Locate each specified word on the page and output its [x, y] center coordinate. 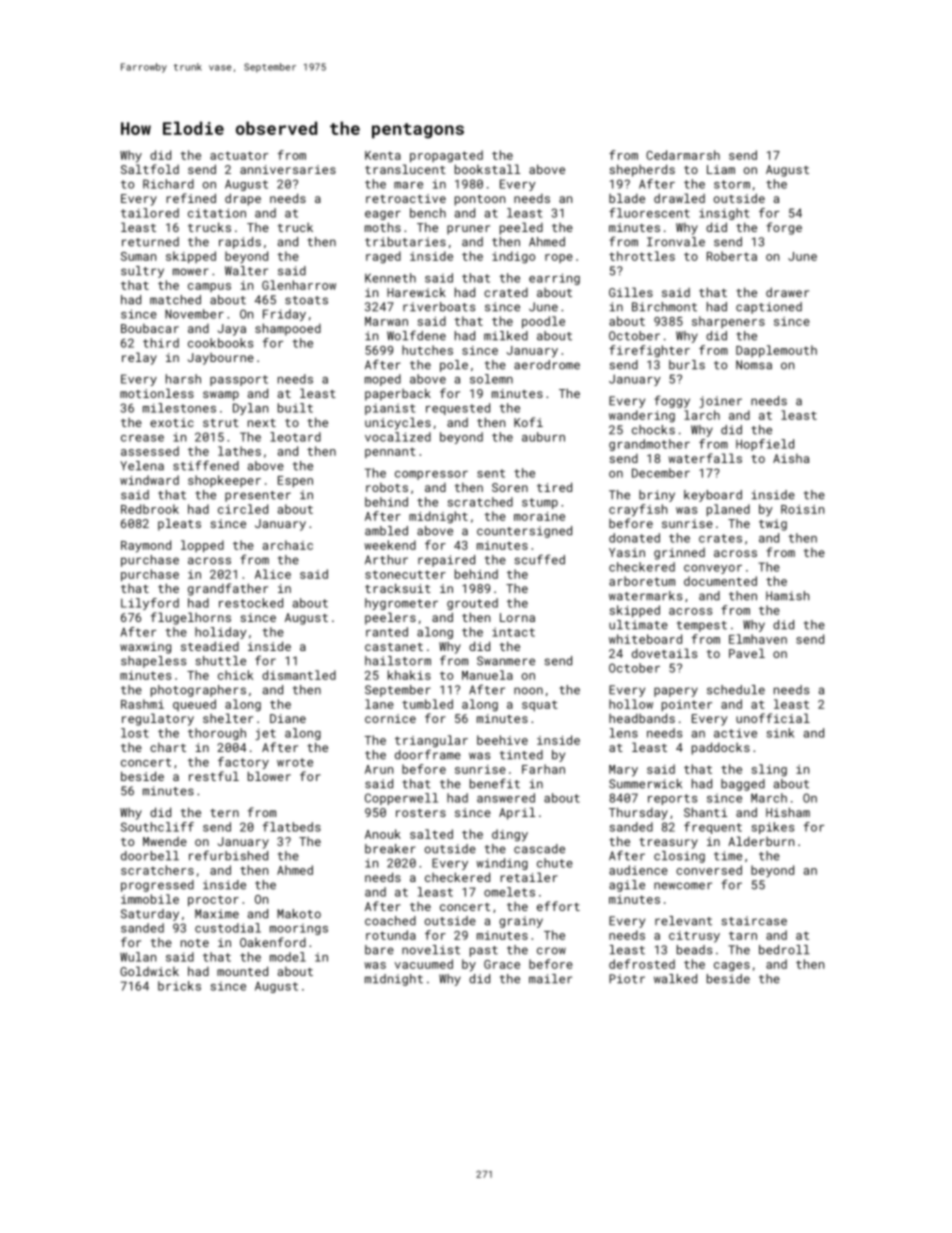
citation [217, 213]
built [295, 408]
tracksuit [398, 588]
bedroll [784, 950]
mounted [242, 971]
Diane [288, 718]
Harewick [416, 292]
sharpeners [728, 322]
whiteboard [645, 639]
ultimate [638, 625]
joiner [720, 402]
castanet [394, 647]
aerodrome [547, 365]
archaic [288, 545]
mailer [550, 979]
